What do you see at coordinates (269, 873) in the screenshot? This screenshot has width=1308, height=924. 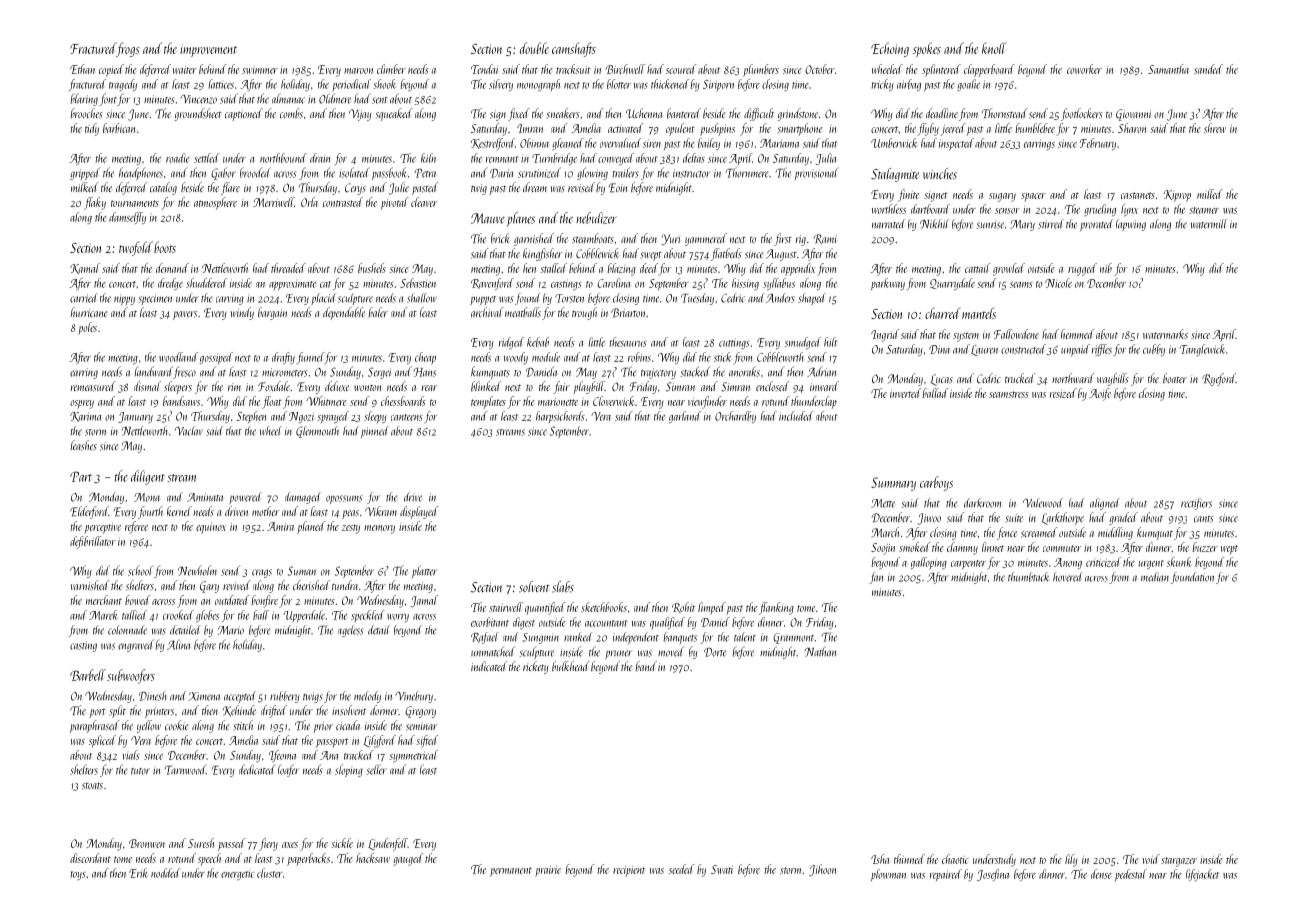 I see `cluster` at bounding box center [269, 873].
